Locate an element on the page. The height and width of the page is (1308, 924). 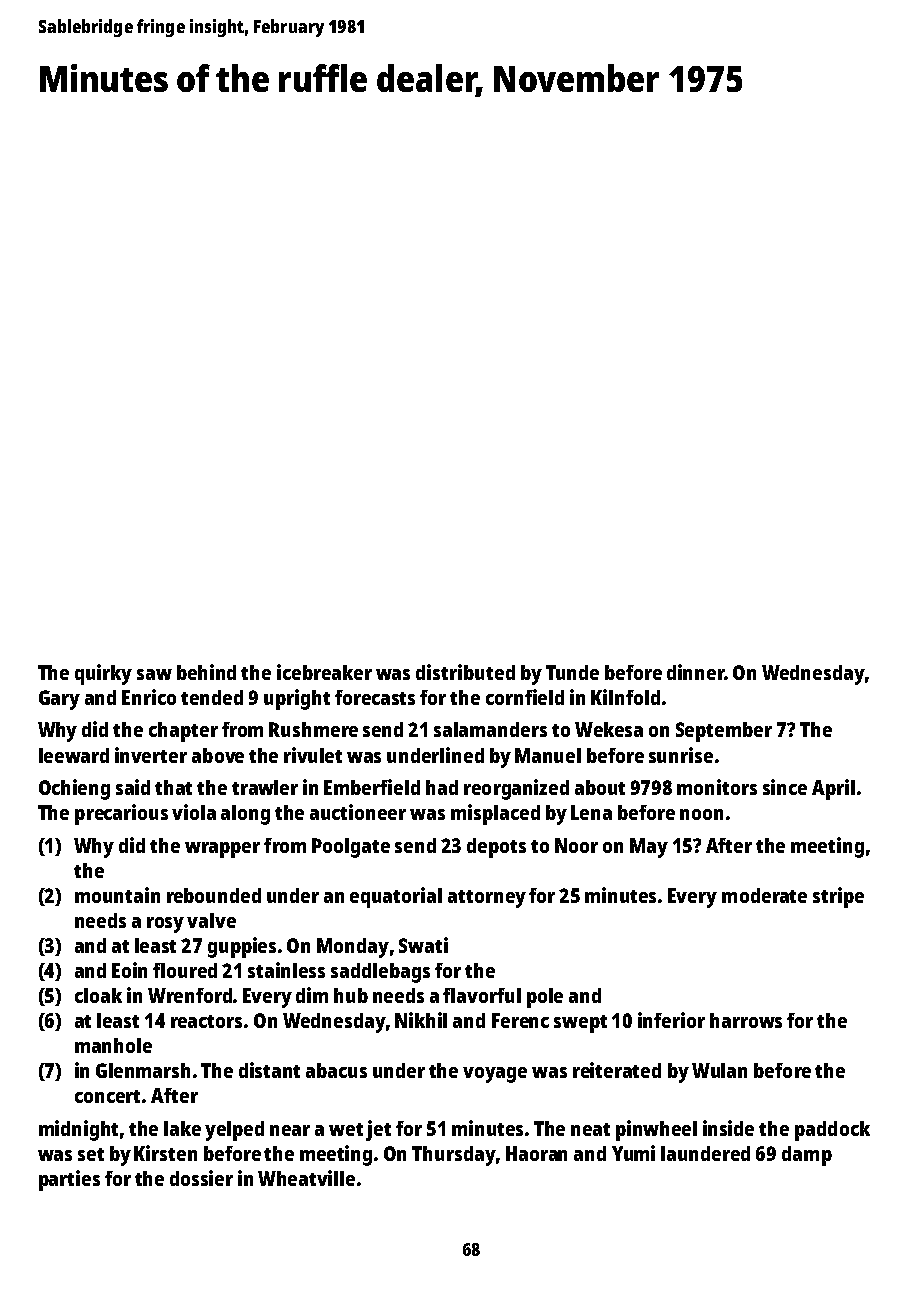
sunrise is located at coordinates (681, 755).
